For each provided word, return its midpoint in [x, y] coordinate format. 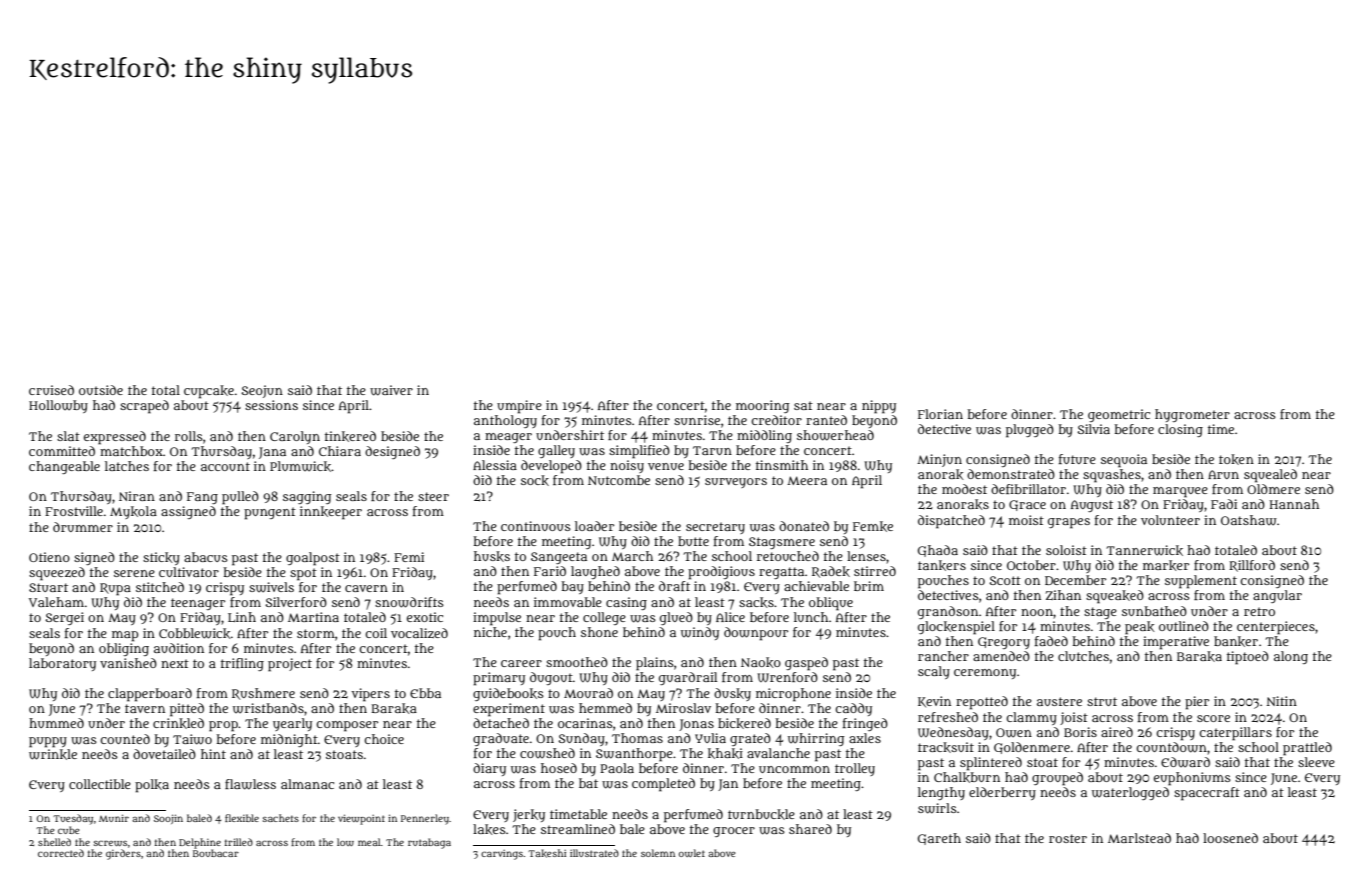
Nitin [1282, 701]
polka [152, 786]
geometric [1119, 415]
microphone [793, 695]
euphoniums [1192, 779]
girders [123, 854]
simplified [639, 452]
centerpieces [1276, 628]
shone [599, 632]
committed [62, 451]
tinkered [350, 436]
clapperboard [150, 695]
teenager [198, 604]
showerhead [835, 435]
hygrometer [1192, 415]
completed [663, 785]
